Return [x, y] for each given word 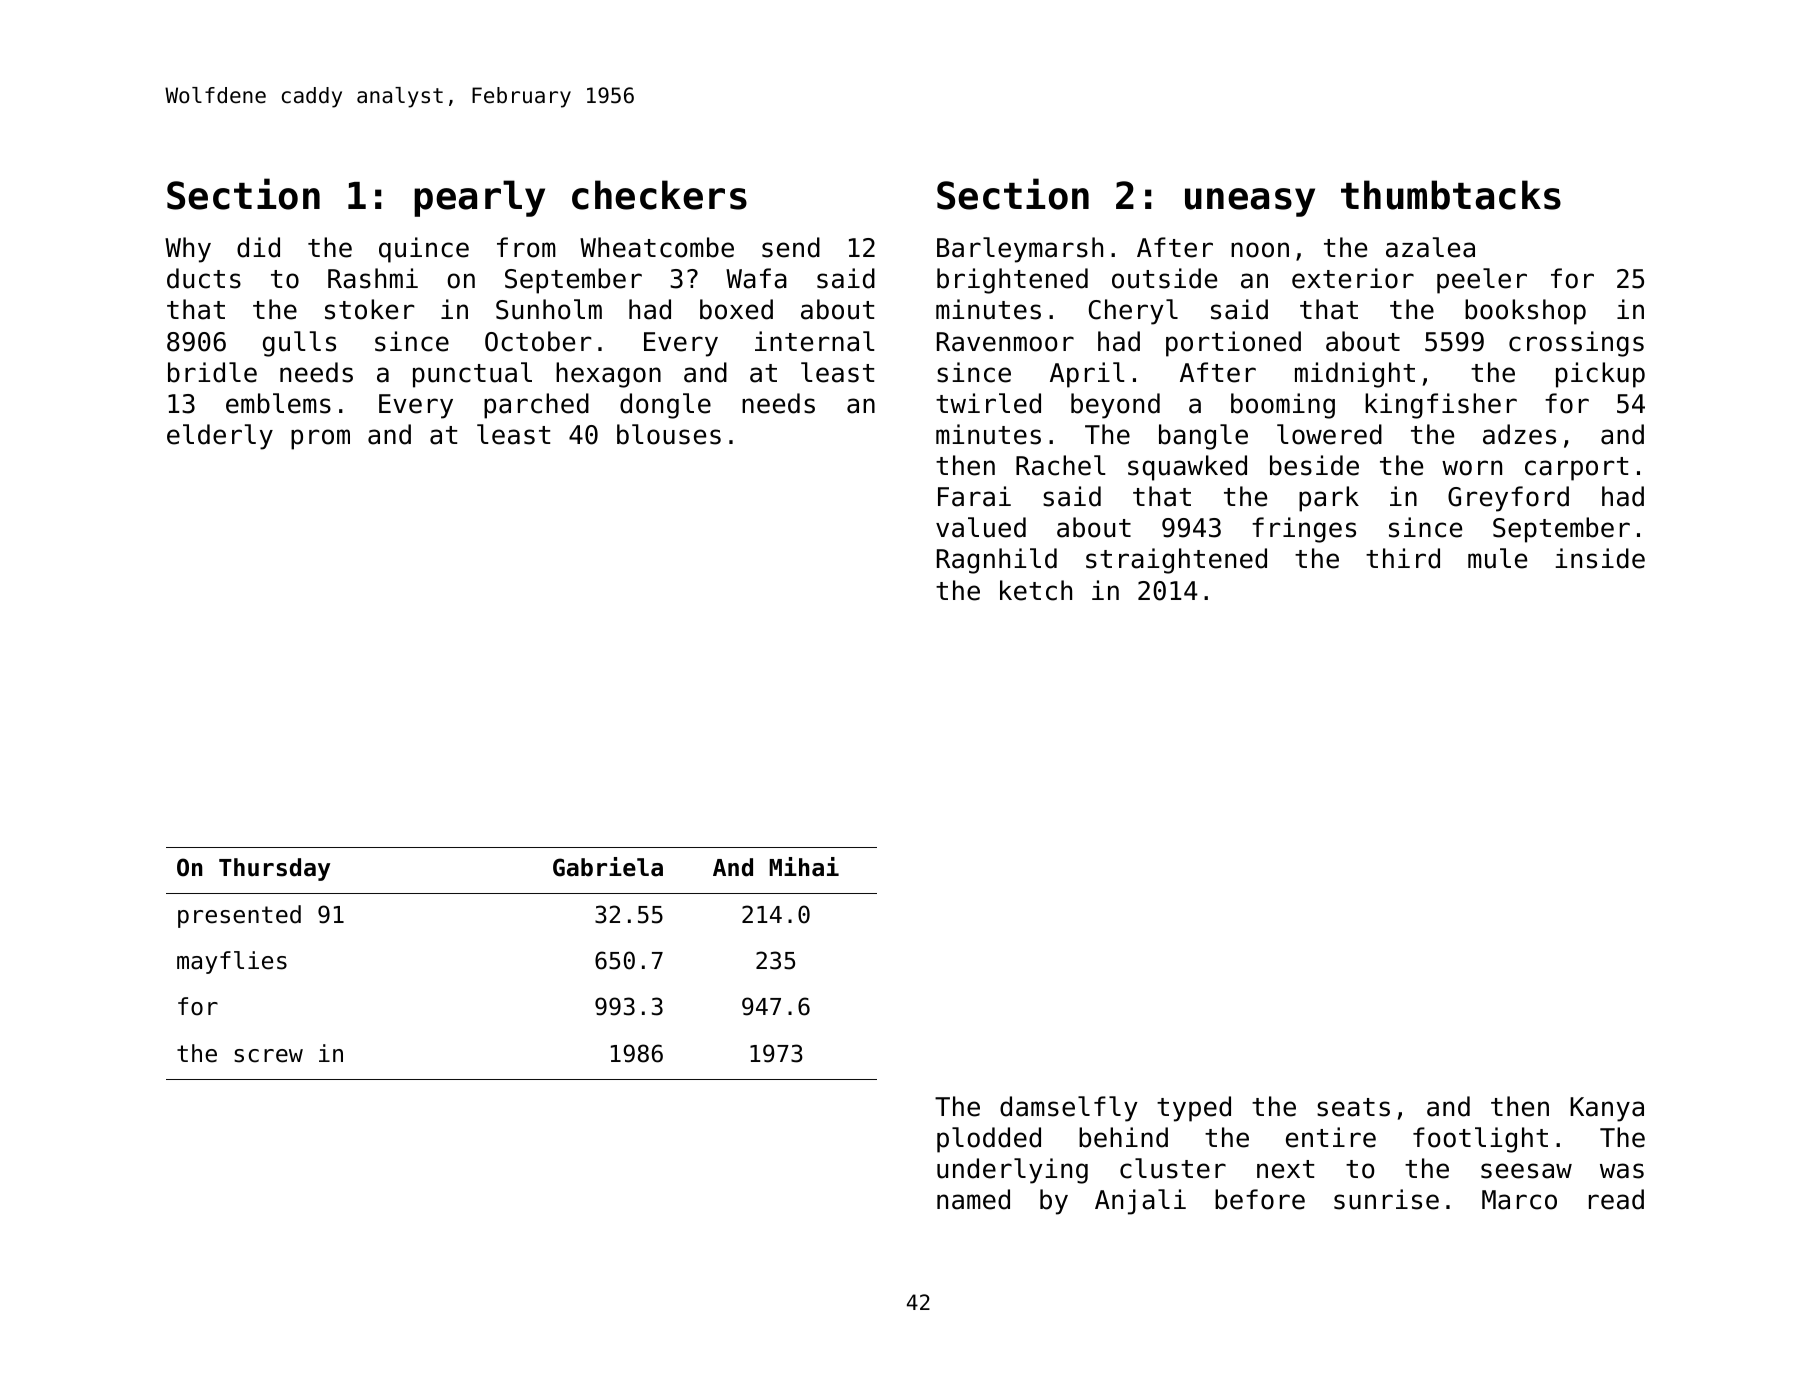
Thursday [274, 869]
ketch [1036, 590]
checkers [659, 195]
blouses [669, 434]
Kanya [1607, 1109]
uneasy [1250, 202]
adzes [1519, 434]
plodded [989, 1140]
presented [239, 916]
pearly [479, 198]
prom [320, 439]
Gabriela [608, 867]
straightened [1176, 561]
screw [268, 1056]
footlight [1480, 1140]
